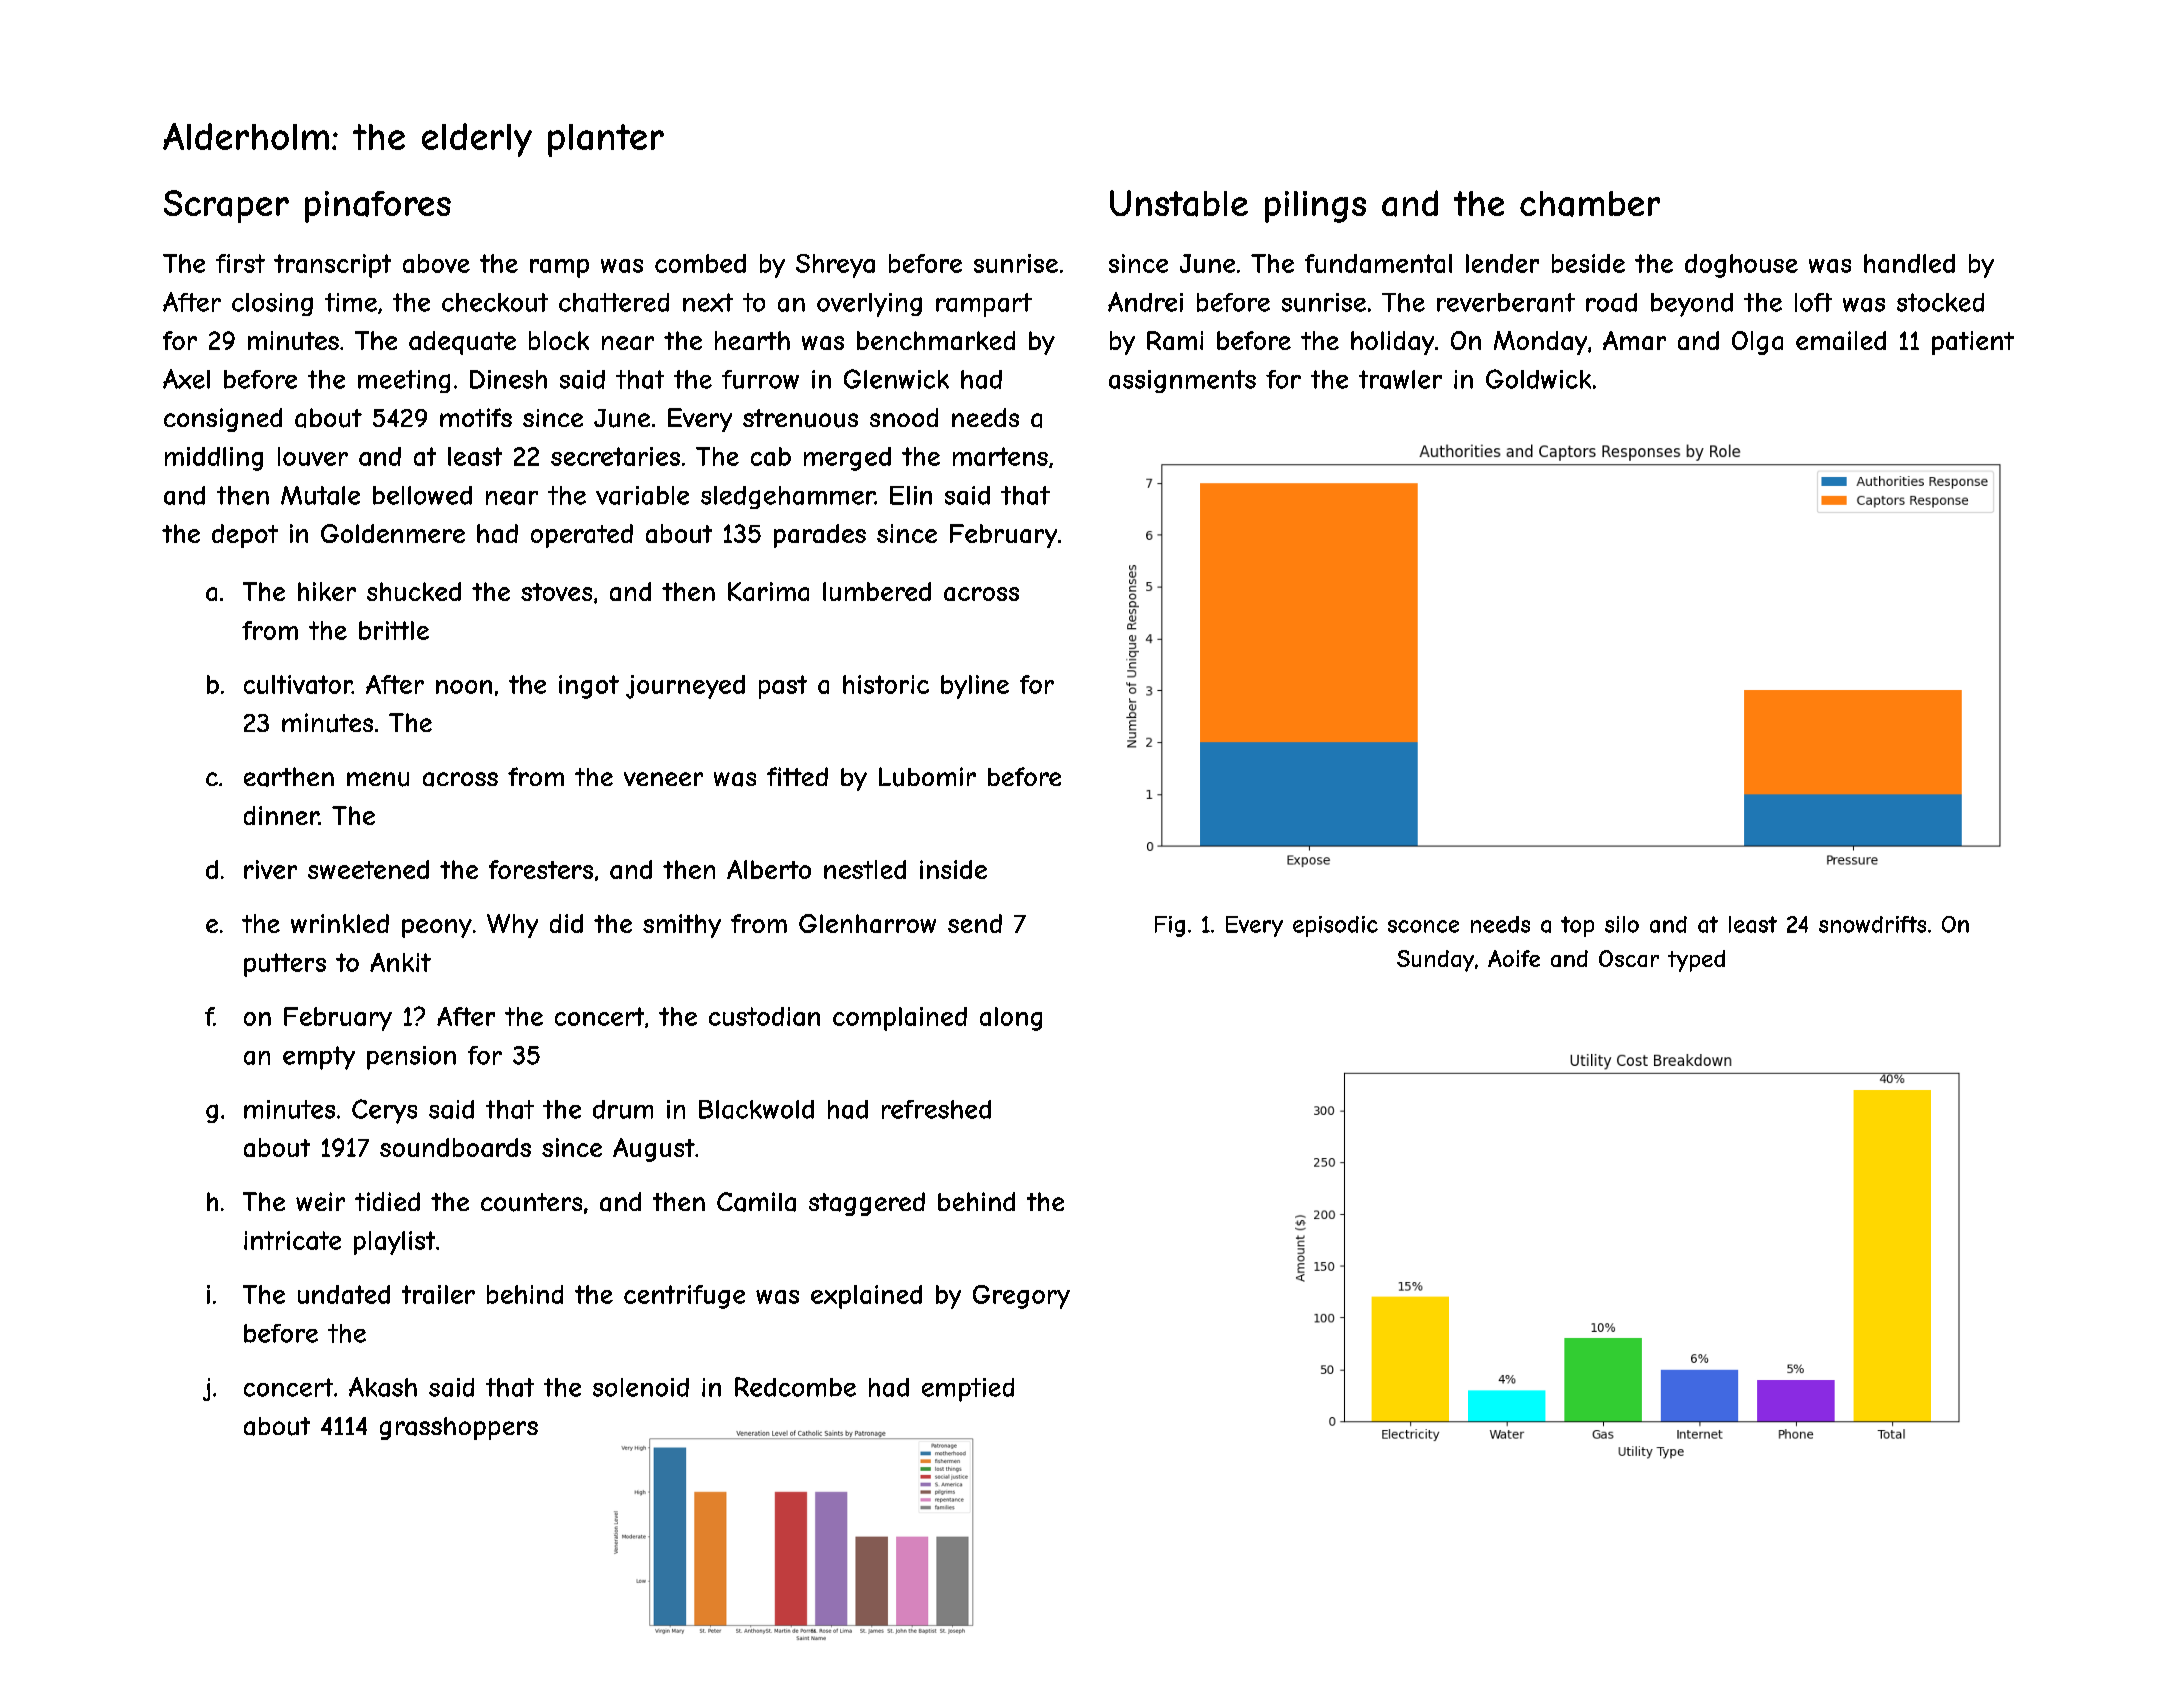 This screenshot has height=1683, width=2178. What do you see at coordinates (1021, 1297) in the screenshot?
I see `Gregory` at bounding box center [1021, 1297].
